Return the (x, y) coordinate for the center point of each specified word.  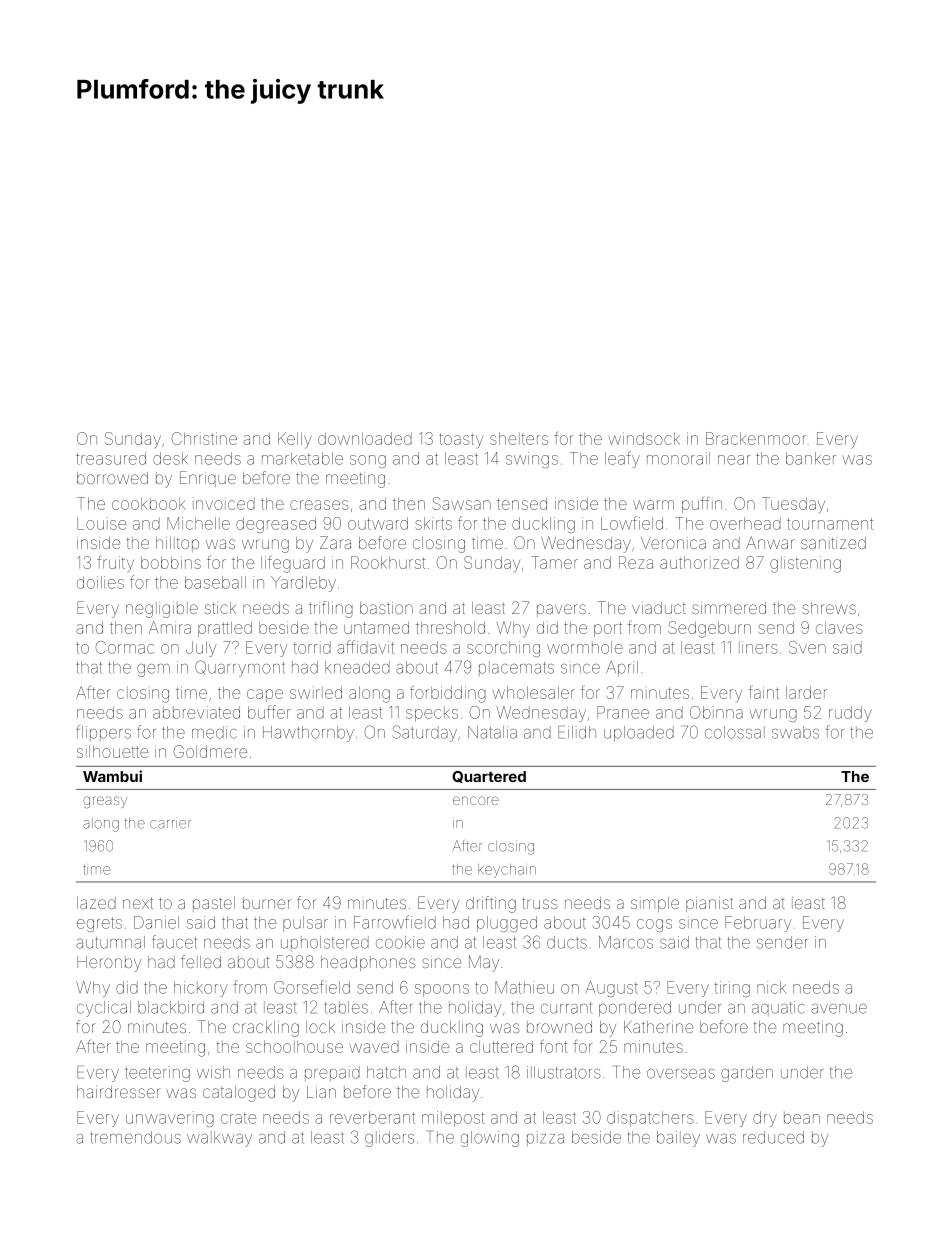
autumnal (110, 942)
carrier (170, 824)
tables (346, 1007)
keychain (507, 871)
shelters (519, 438)
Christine (204, 438)
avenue (839, 1009)
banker (811, 458)
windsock (644, 438)
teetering (157, 1074)
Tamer (554, 562)
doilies (100, 582)
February (758, 924)
